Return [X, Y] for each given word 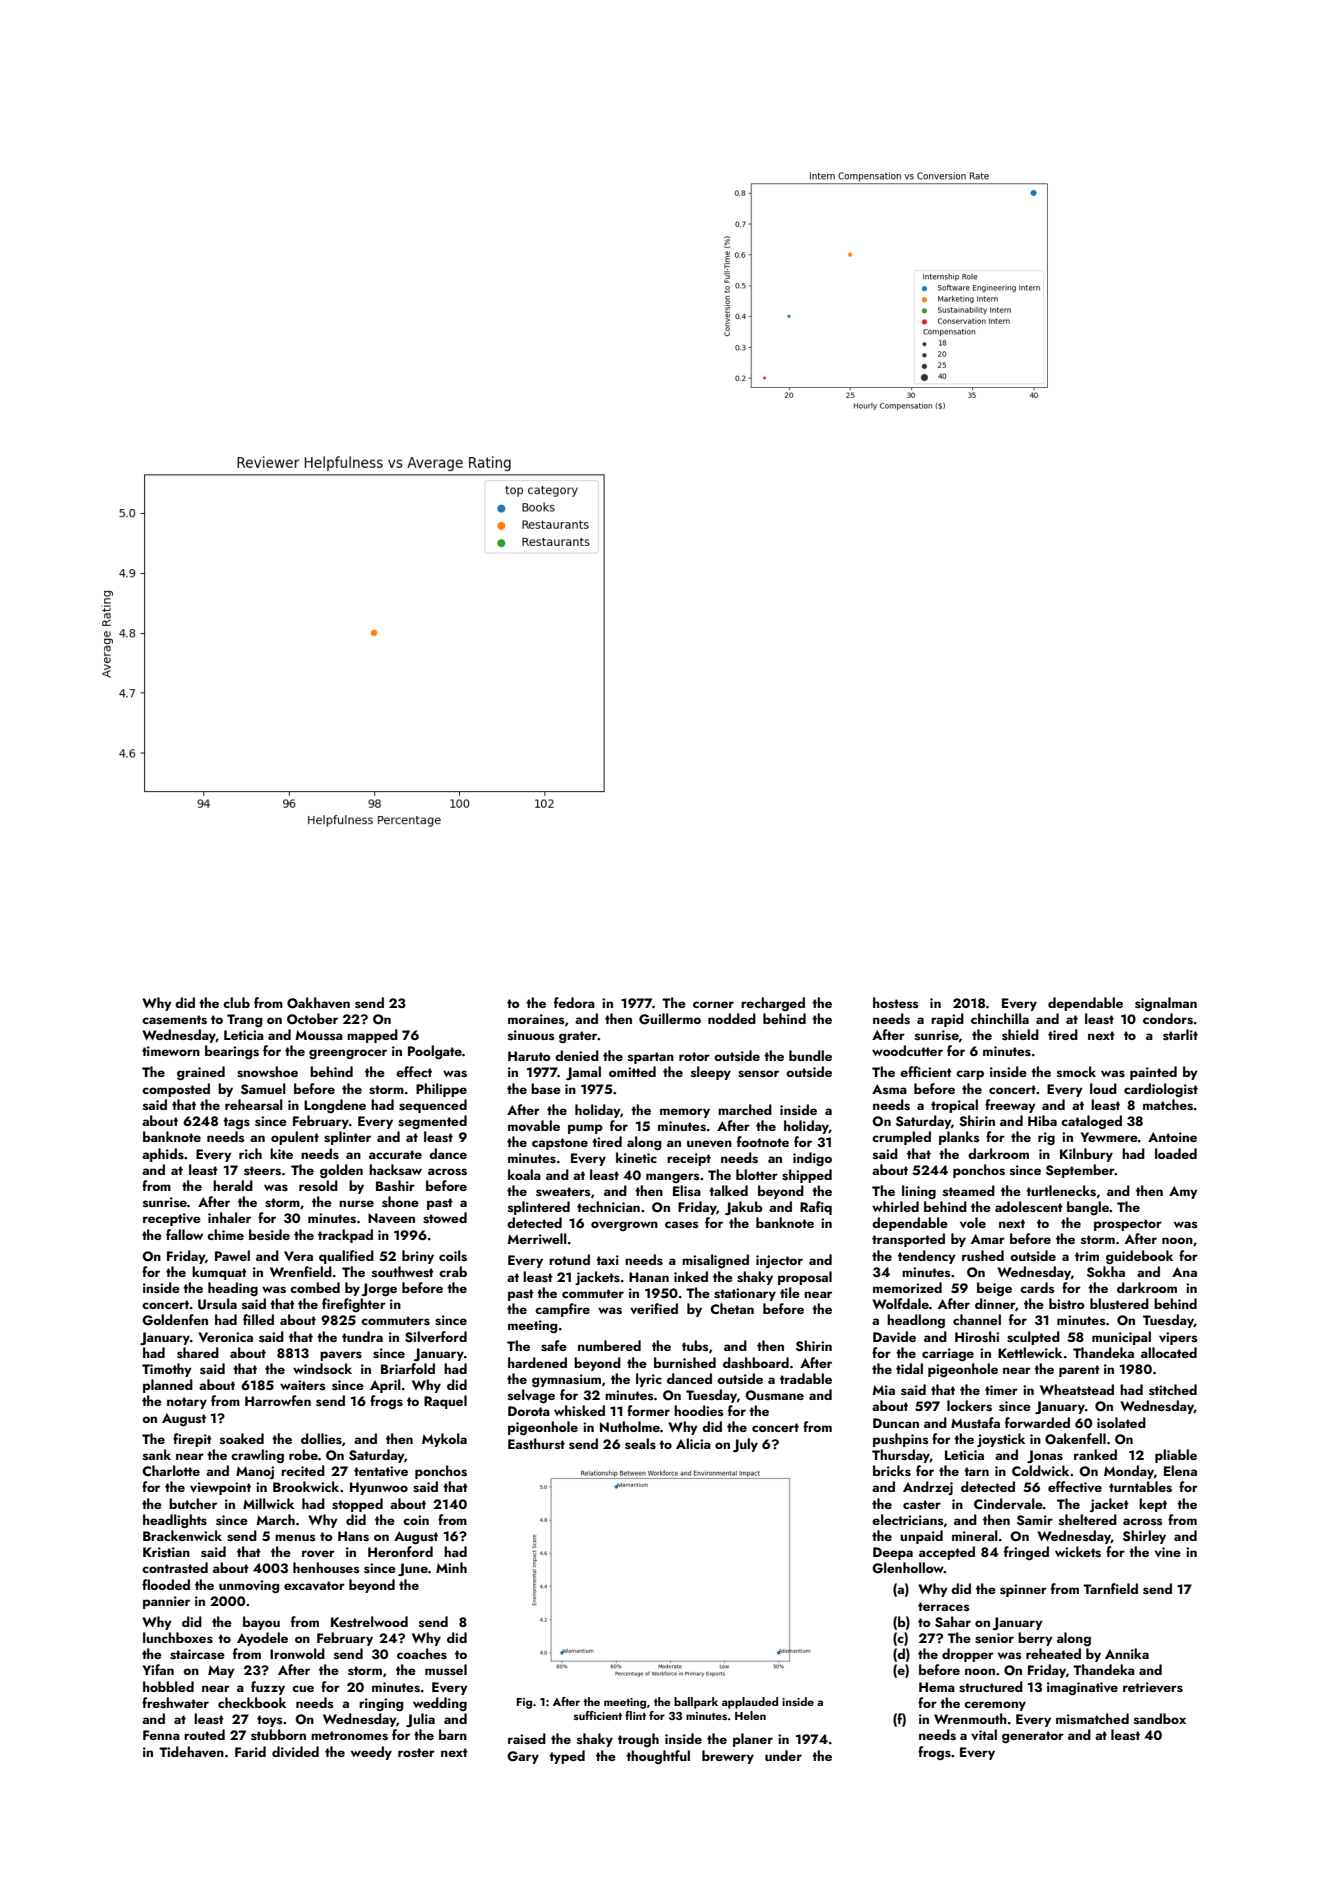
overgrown [624, 1226]
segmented [432, 1122]
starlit [1180, 1034]
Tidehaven [191, 1751]
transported [908, 1240]
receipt [689, 1159]
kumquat [219, 1273]
